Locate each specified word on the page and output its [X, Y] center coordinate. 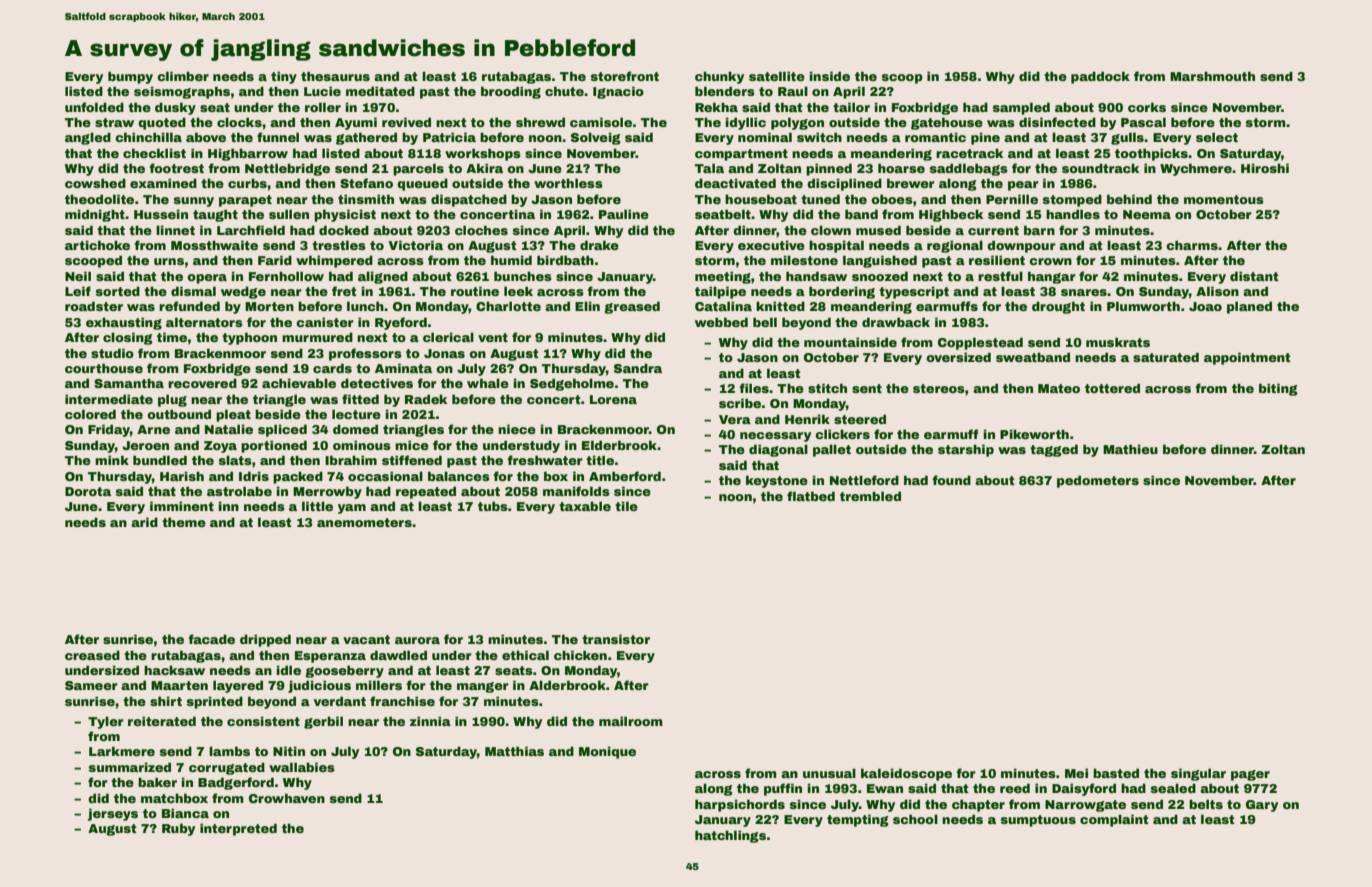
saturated [1166, 357]
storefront [625, 76]
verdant [340, 701]
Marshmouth [1212, 76]
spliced [282, 430]
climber [183, 76]
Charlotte [508, 306]
